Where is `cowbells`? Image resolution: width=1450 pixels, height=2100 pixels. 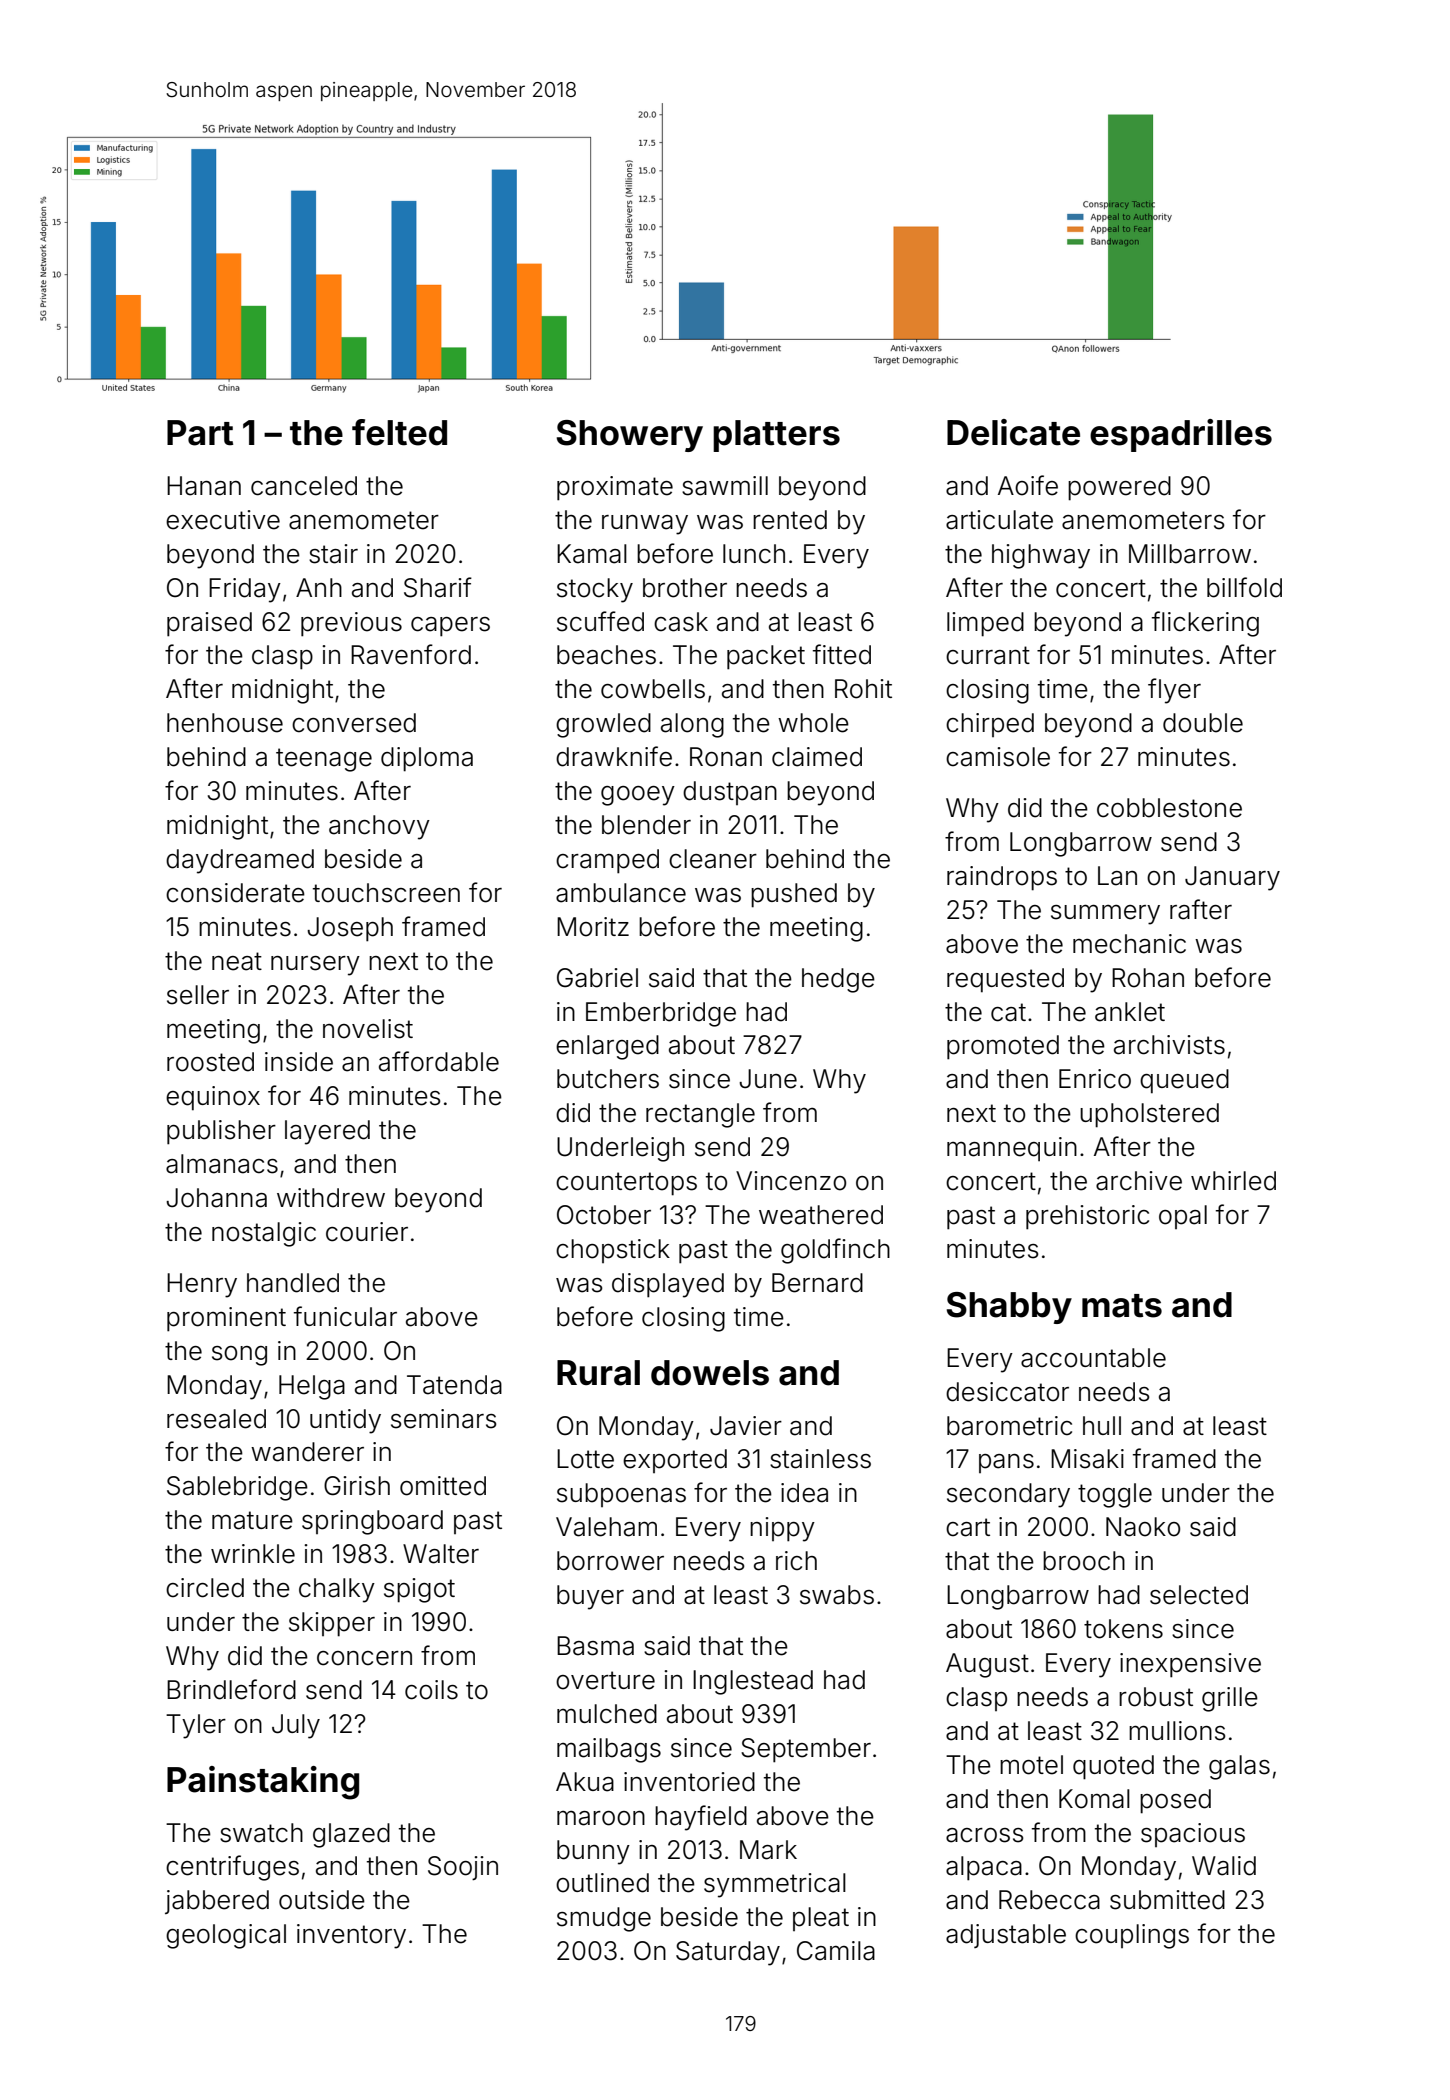 cowbells is located at coordinates (653, 689).
